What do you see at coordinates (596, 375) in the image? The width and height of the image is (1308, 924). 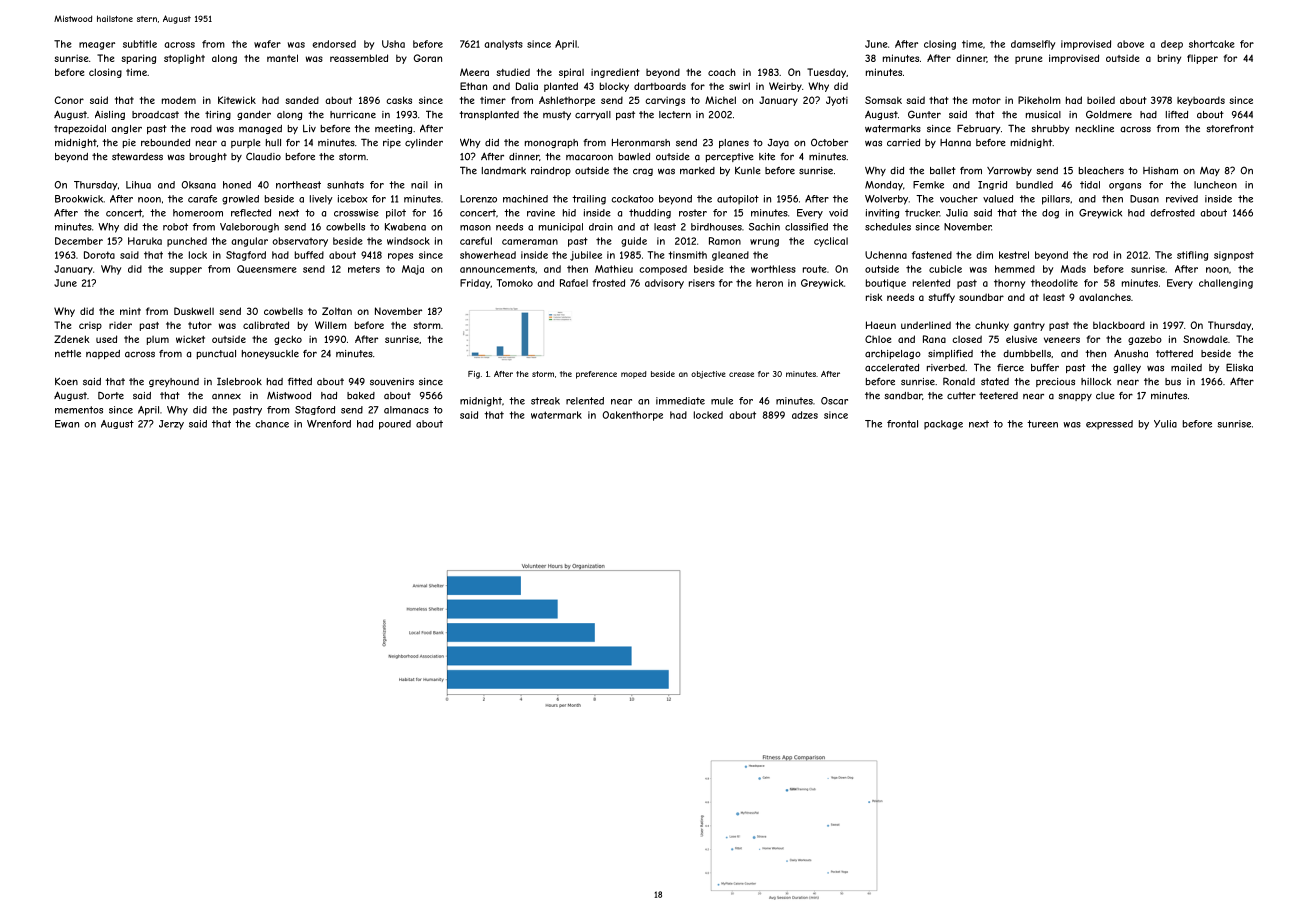 I see `preference` at bounding box center [596, 375].
